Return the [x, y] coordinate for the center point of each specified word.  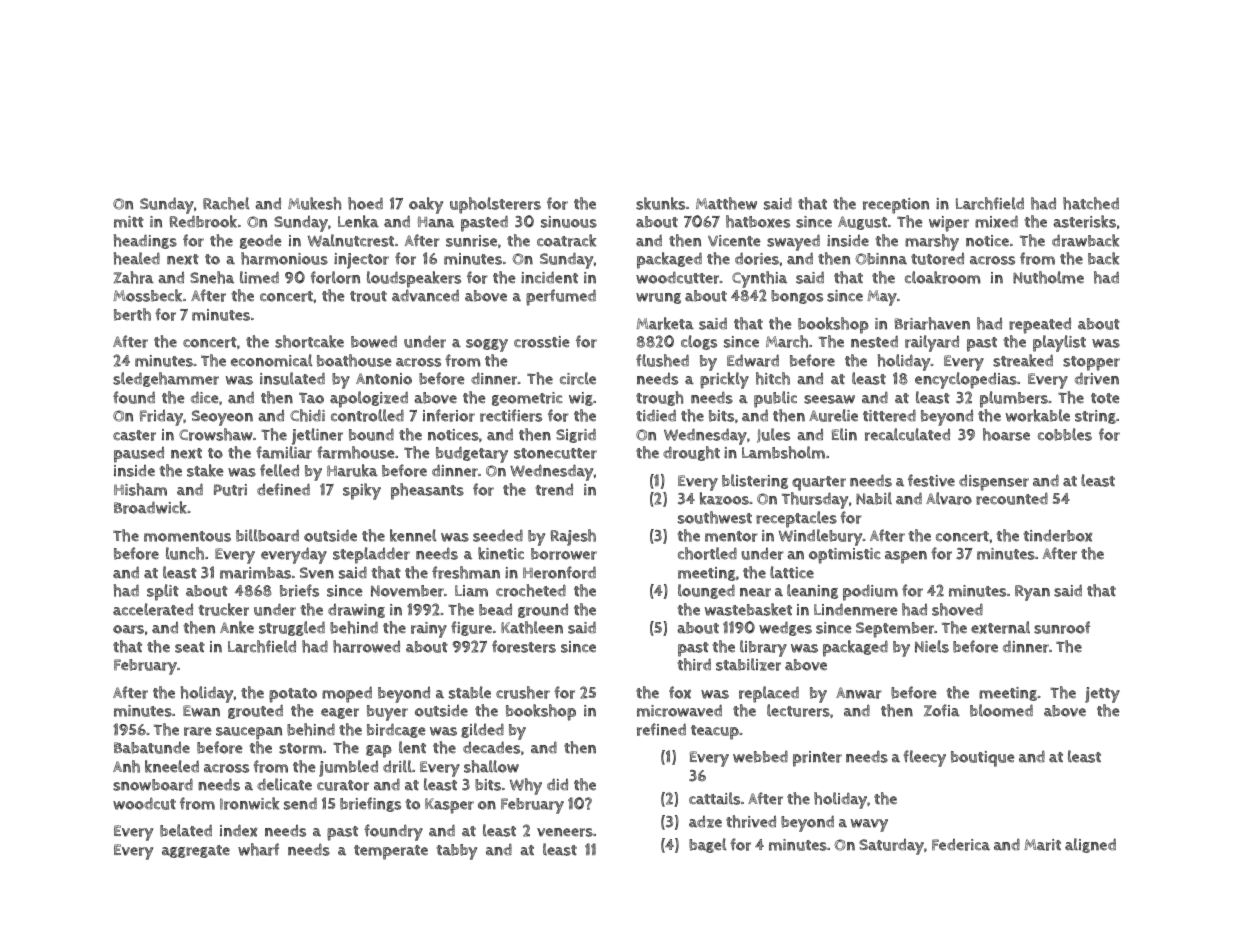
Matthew [726, 203]
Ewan [201, 711]
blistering [755, 481]
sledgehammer [166, 379]
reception [896, 206]
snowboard [153, 784]
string [1095, 417]
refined [661, 729]
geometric [527, 399]
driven [1097, 378]
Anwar [859, 693]
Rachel [226, 203]
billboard [267, 535]
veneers [565, 832]
